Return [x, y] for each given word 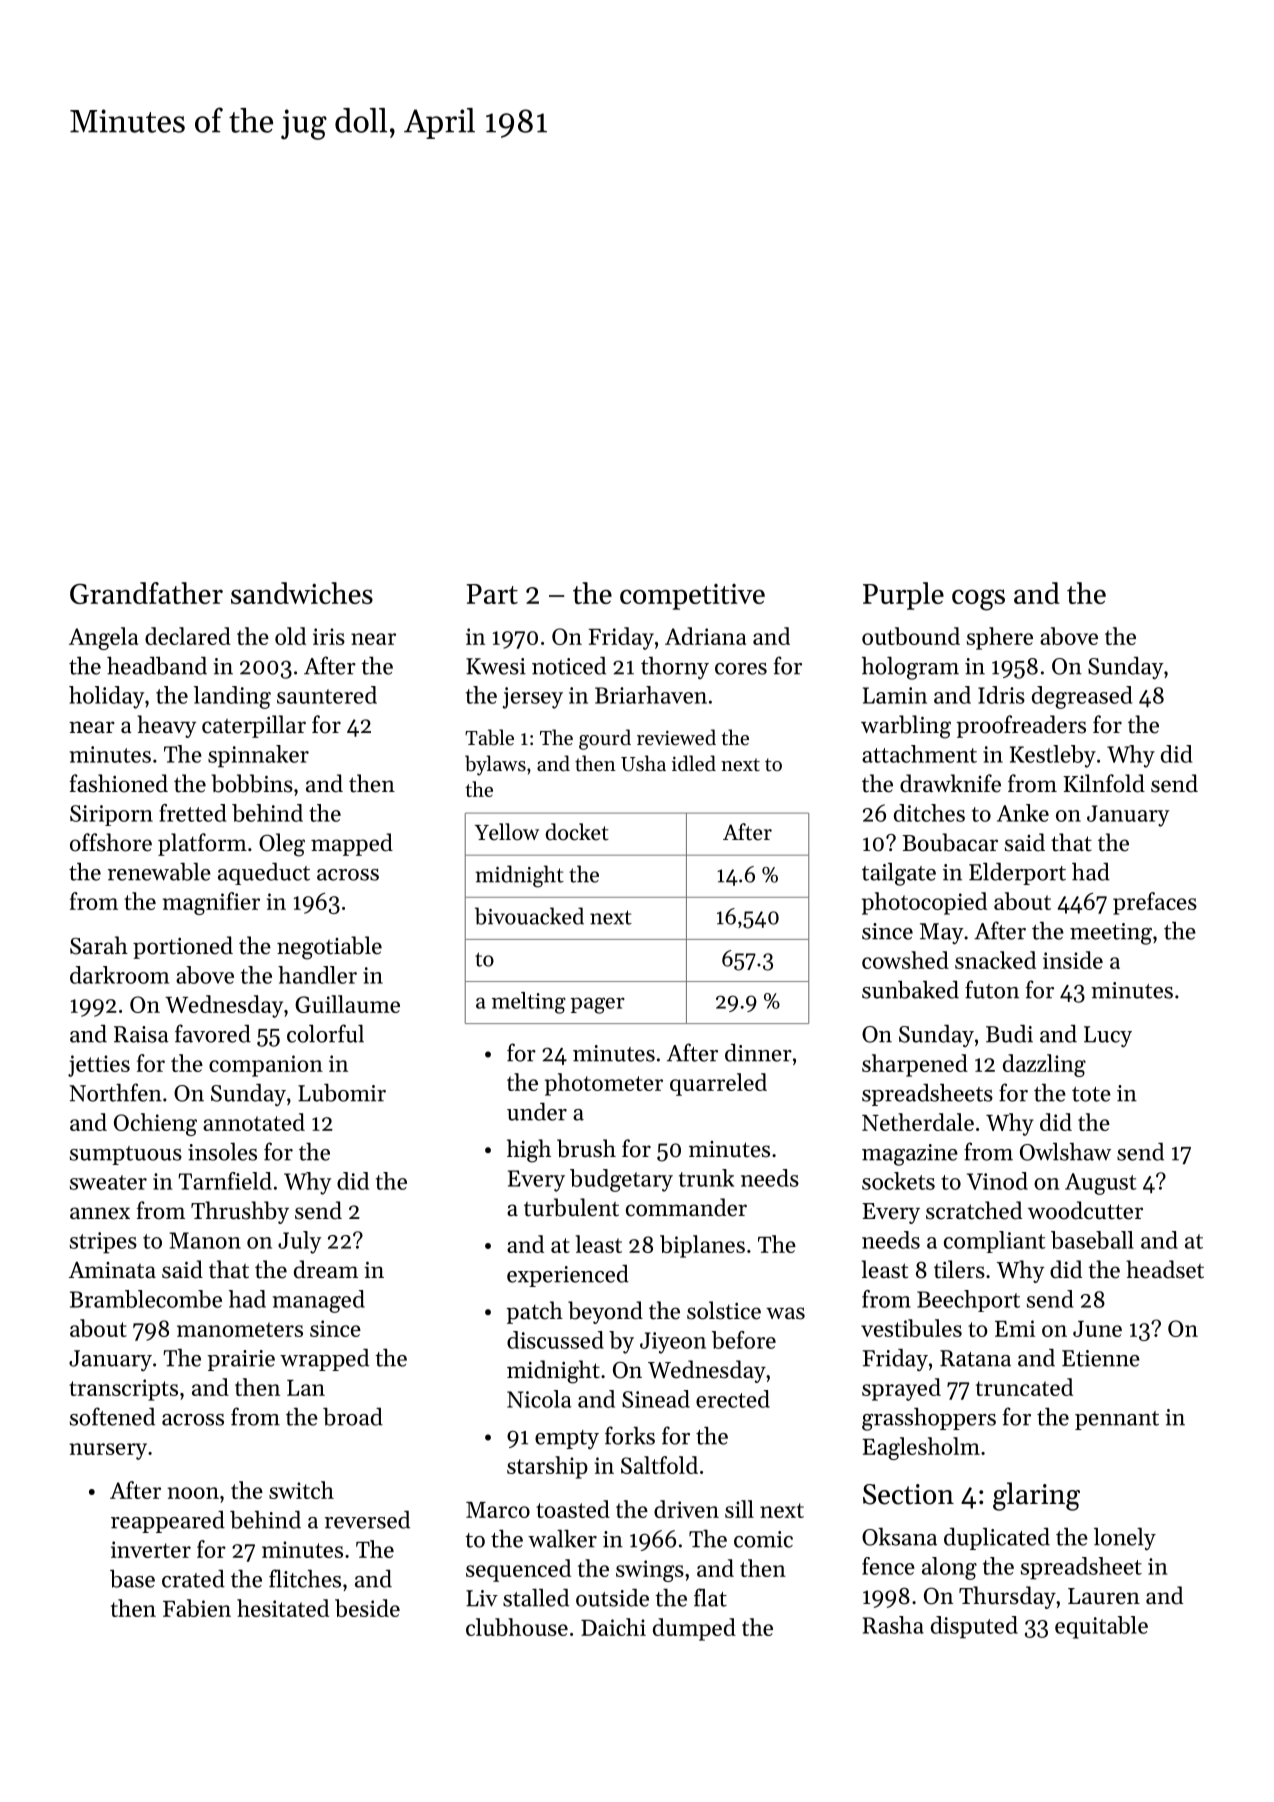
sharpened [915, 1065]
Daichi [613, 1627]
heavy [167, 726]
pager [597, 1005]
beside [367, 1608]
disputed [974, 1627]
